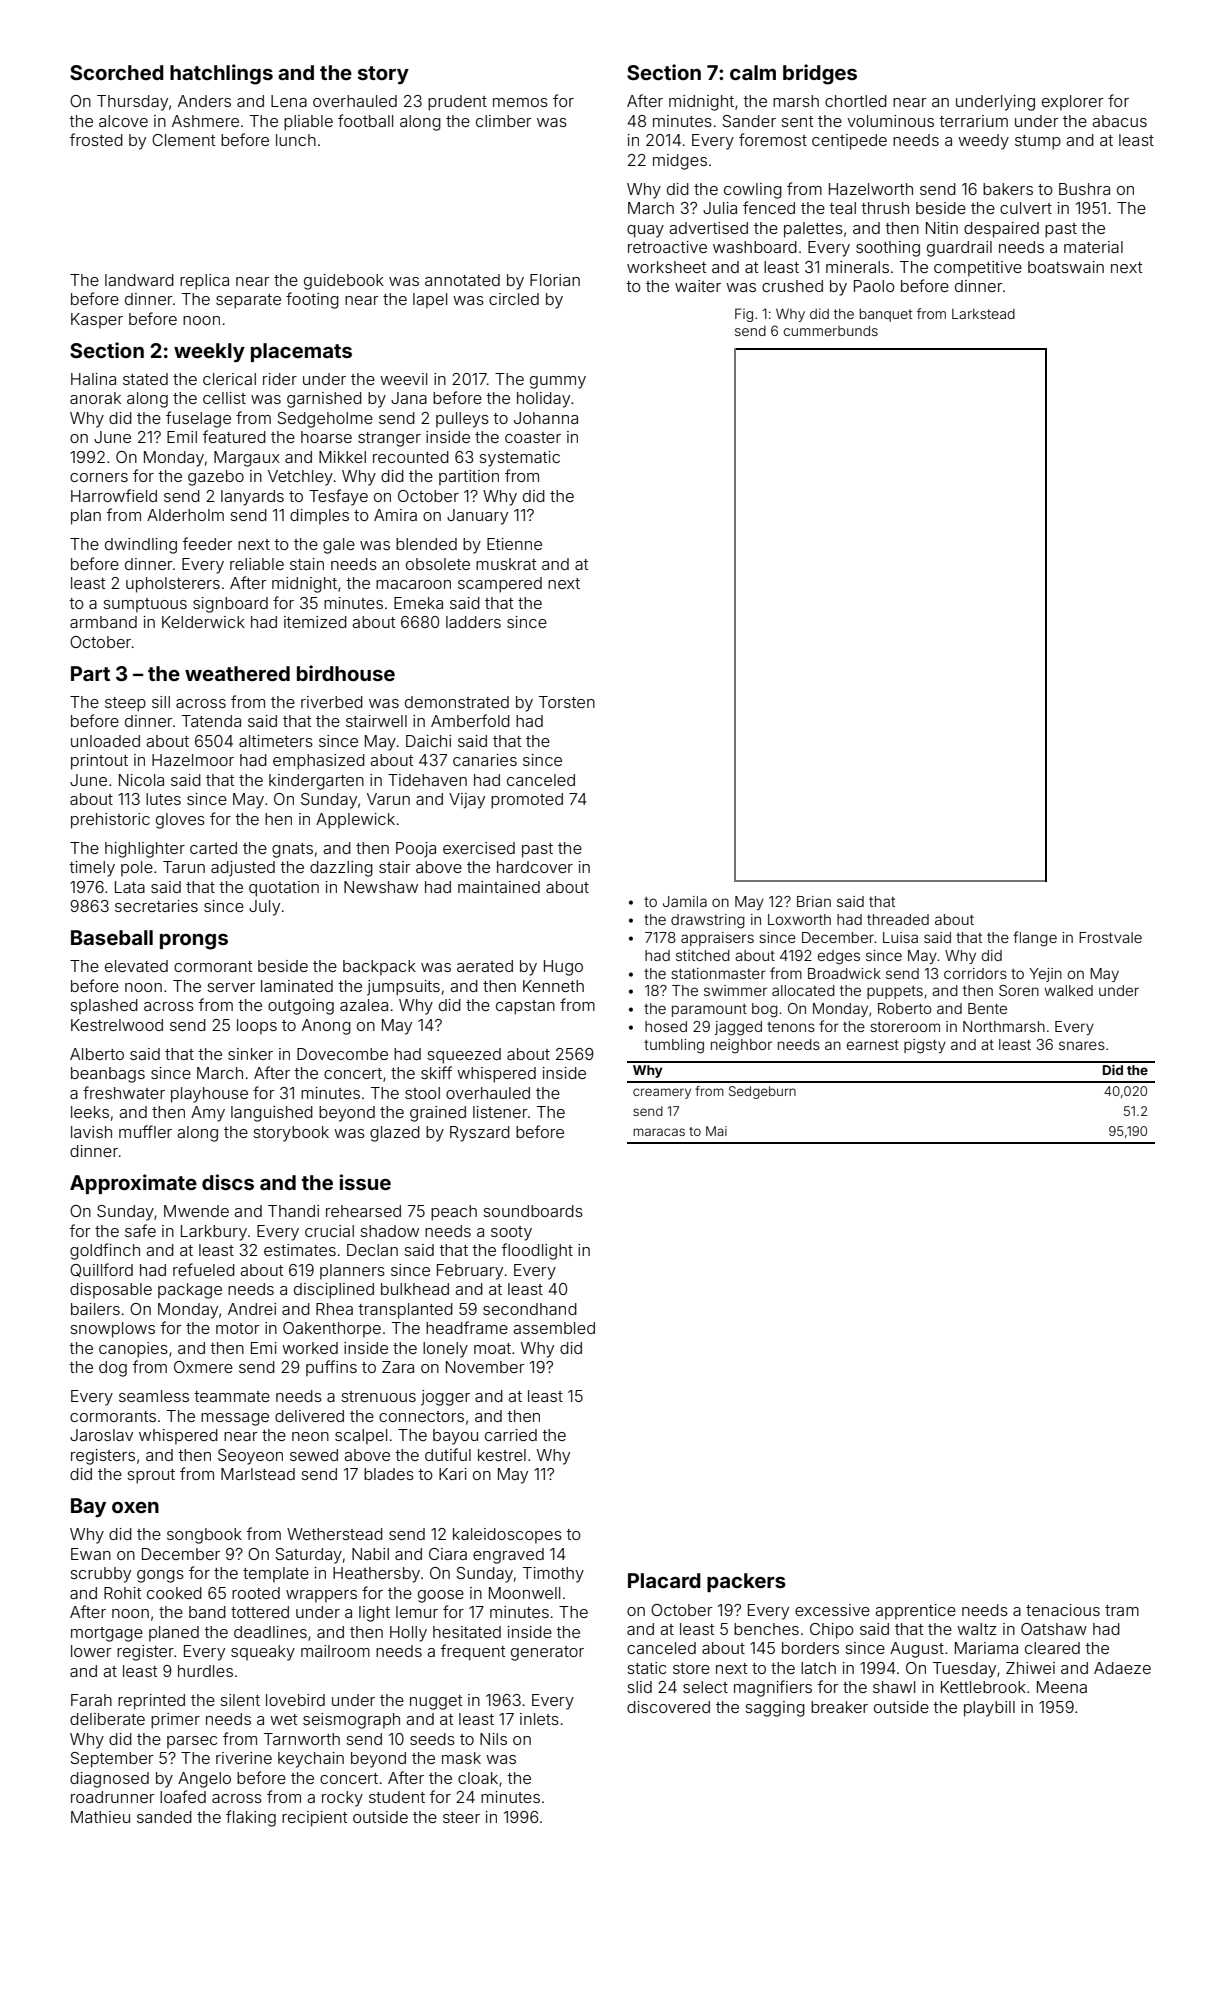 This screenshot has height=2016, width=1224. I want to click on Mathieu, so click(100, 1817).
